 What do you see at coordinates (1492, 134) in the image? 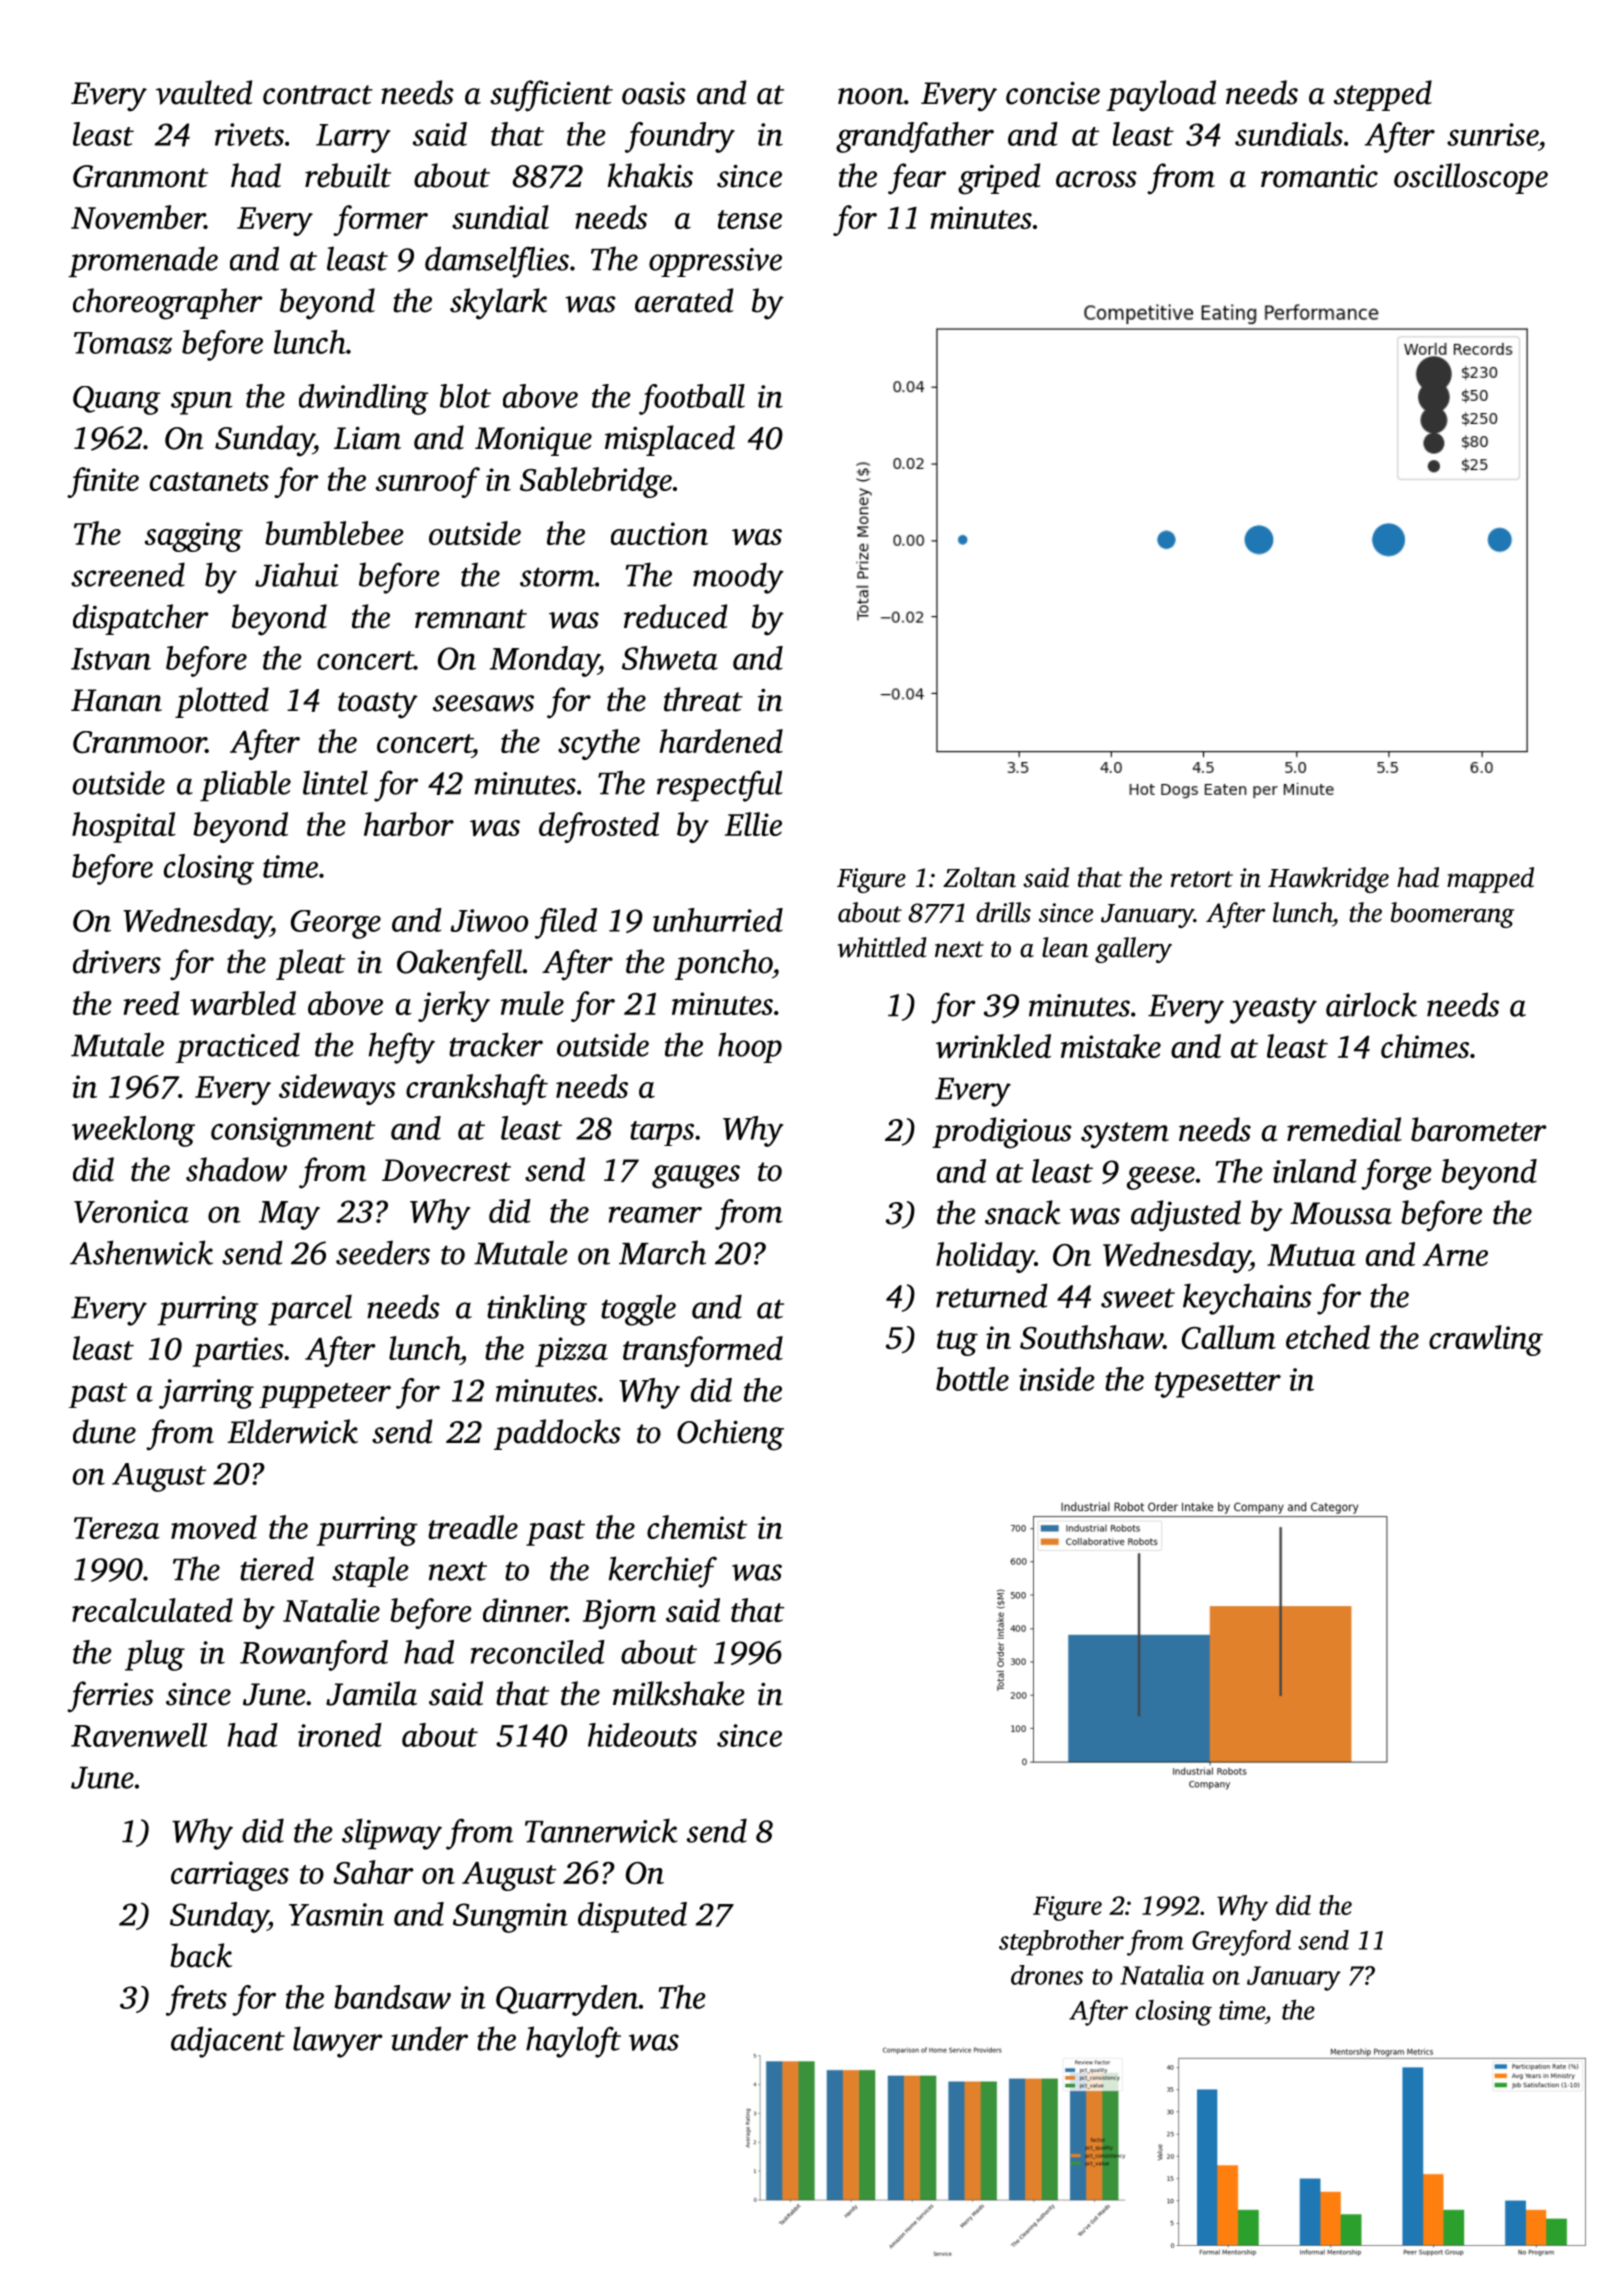
I see `sunrise` at bounding box center [1492, 134].
